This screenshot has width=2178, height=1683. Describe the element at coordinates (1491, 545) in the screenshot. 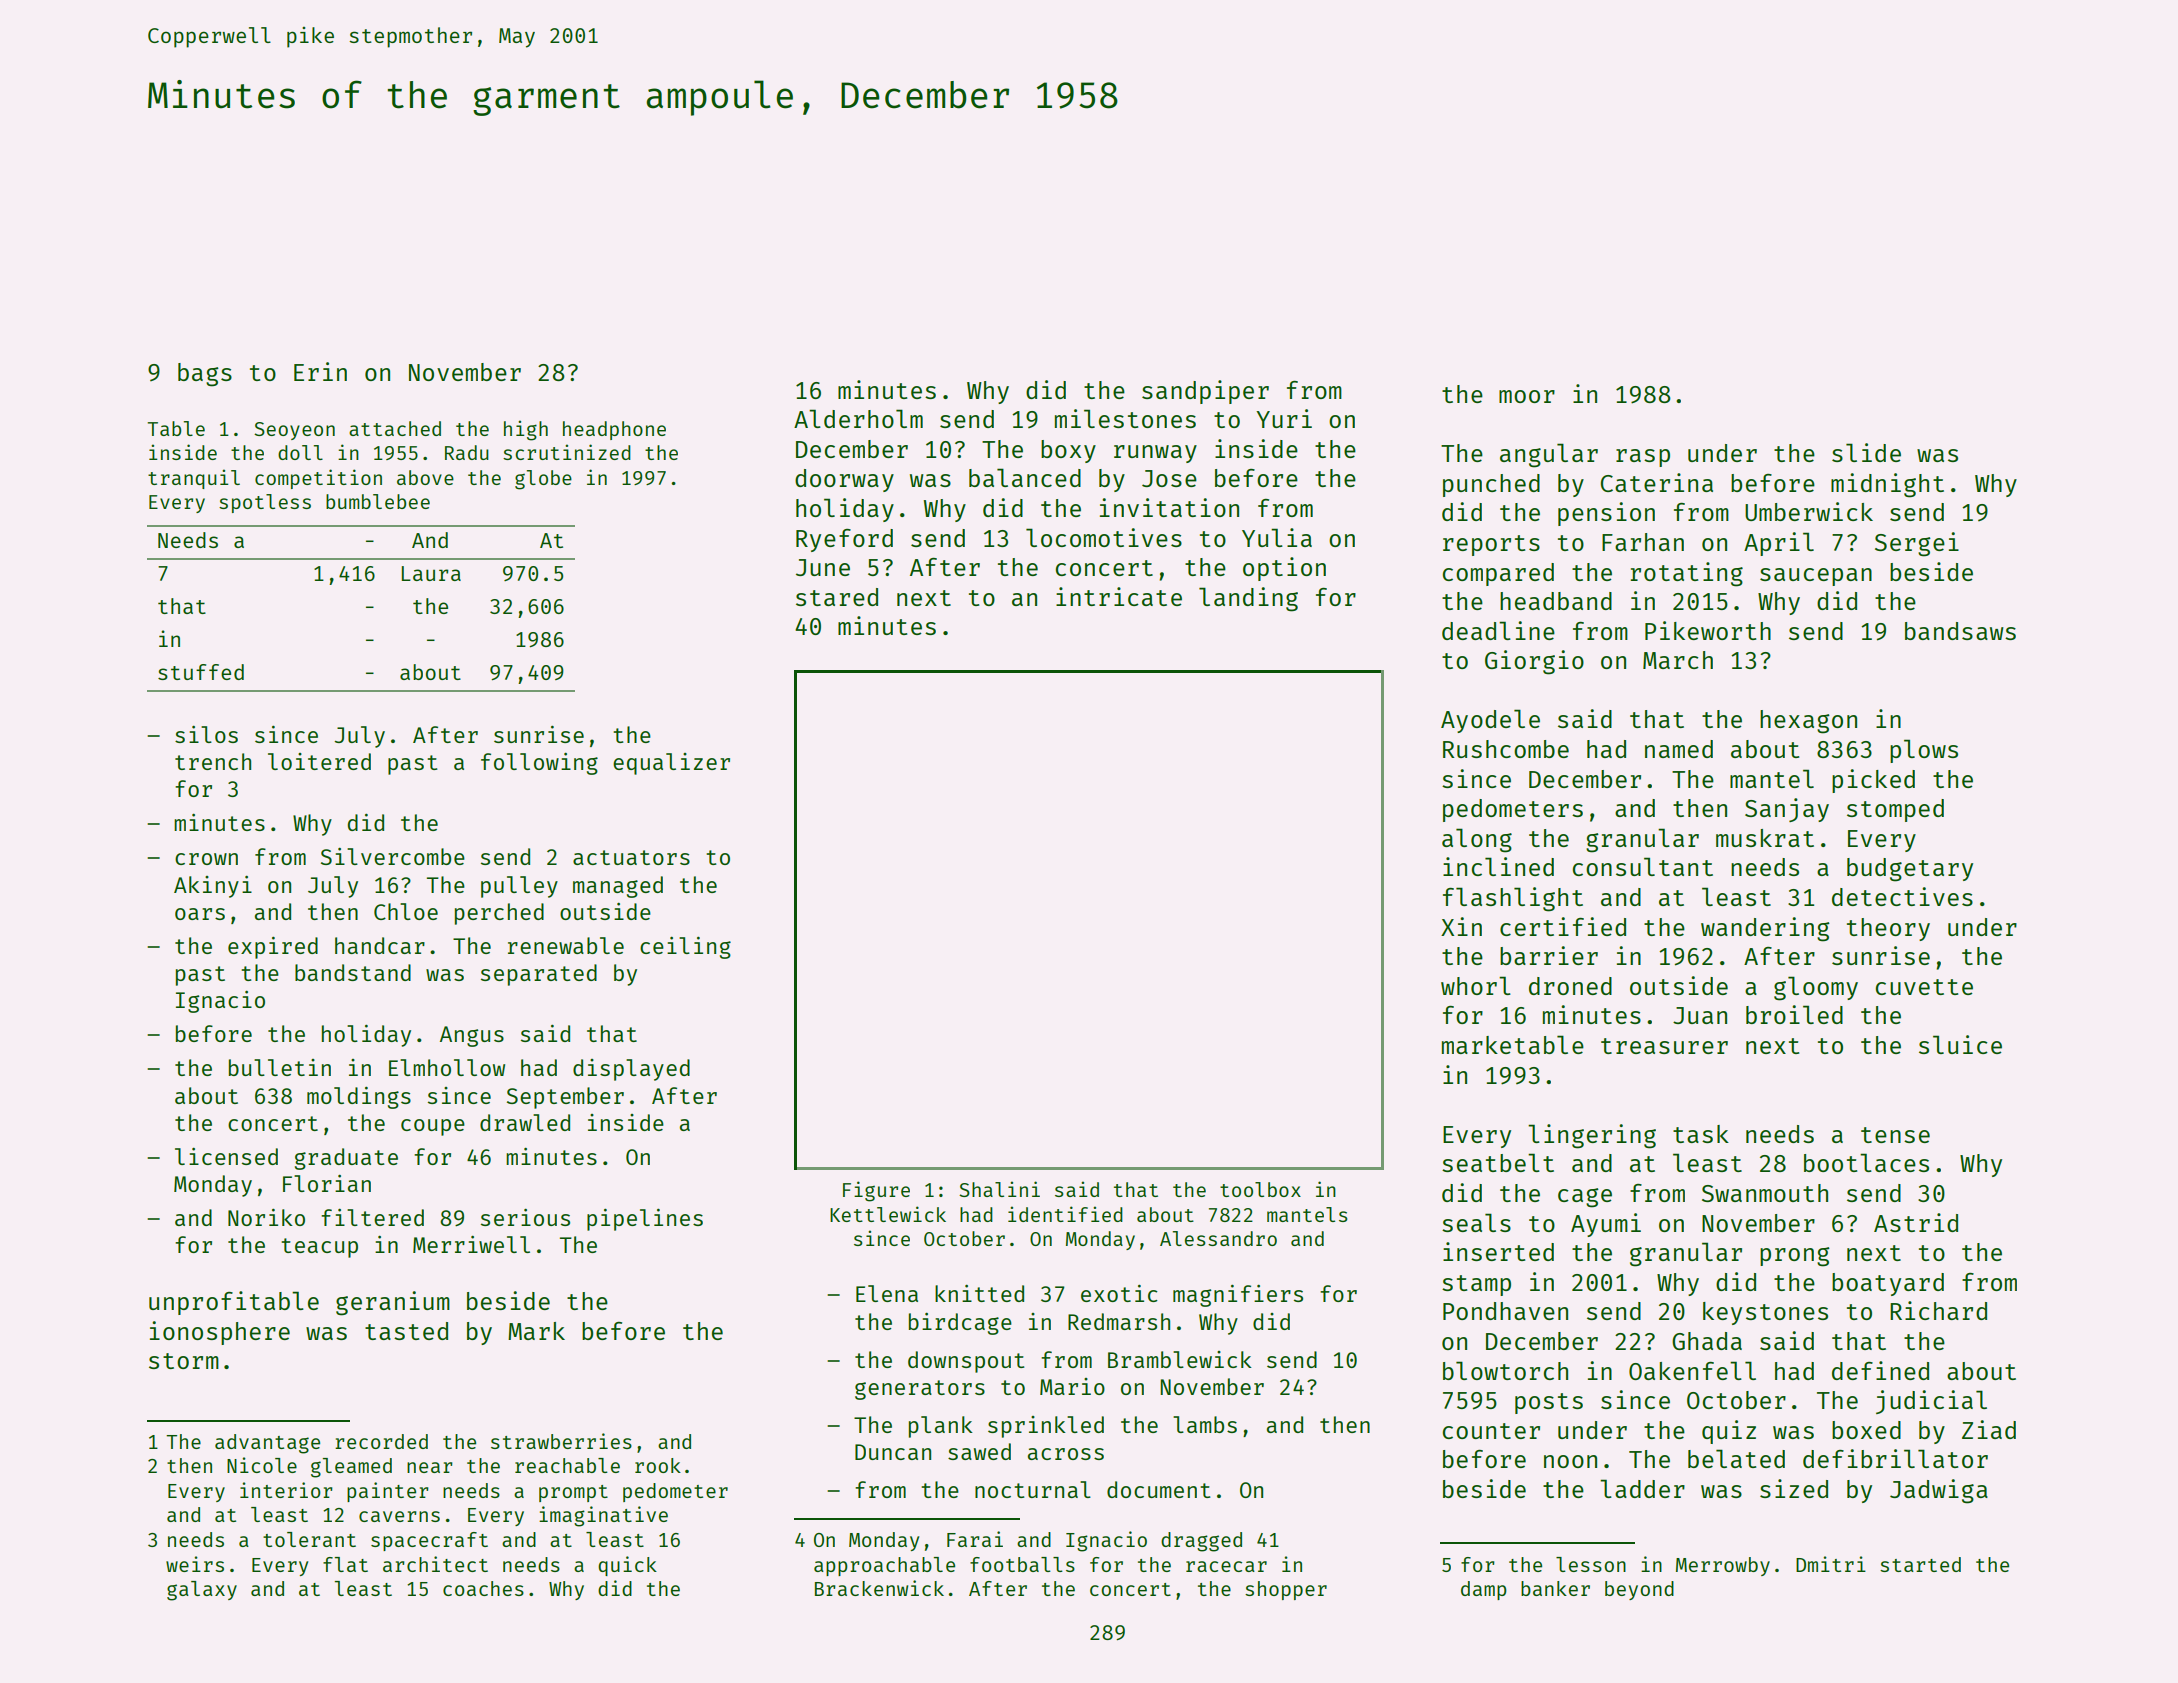

I see `reports` at that location.
